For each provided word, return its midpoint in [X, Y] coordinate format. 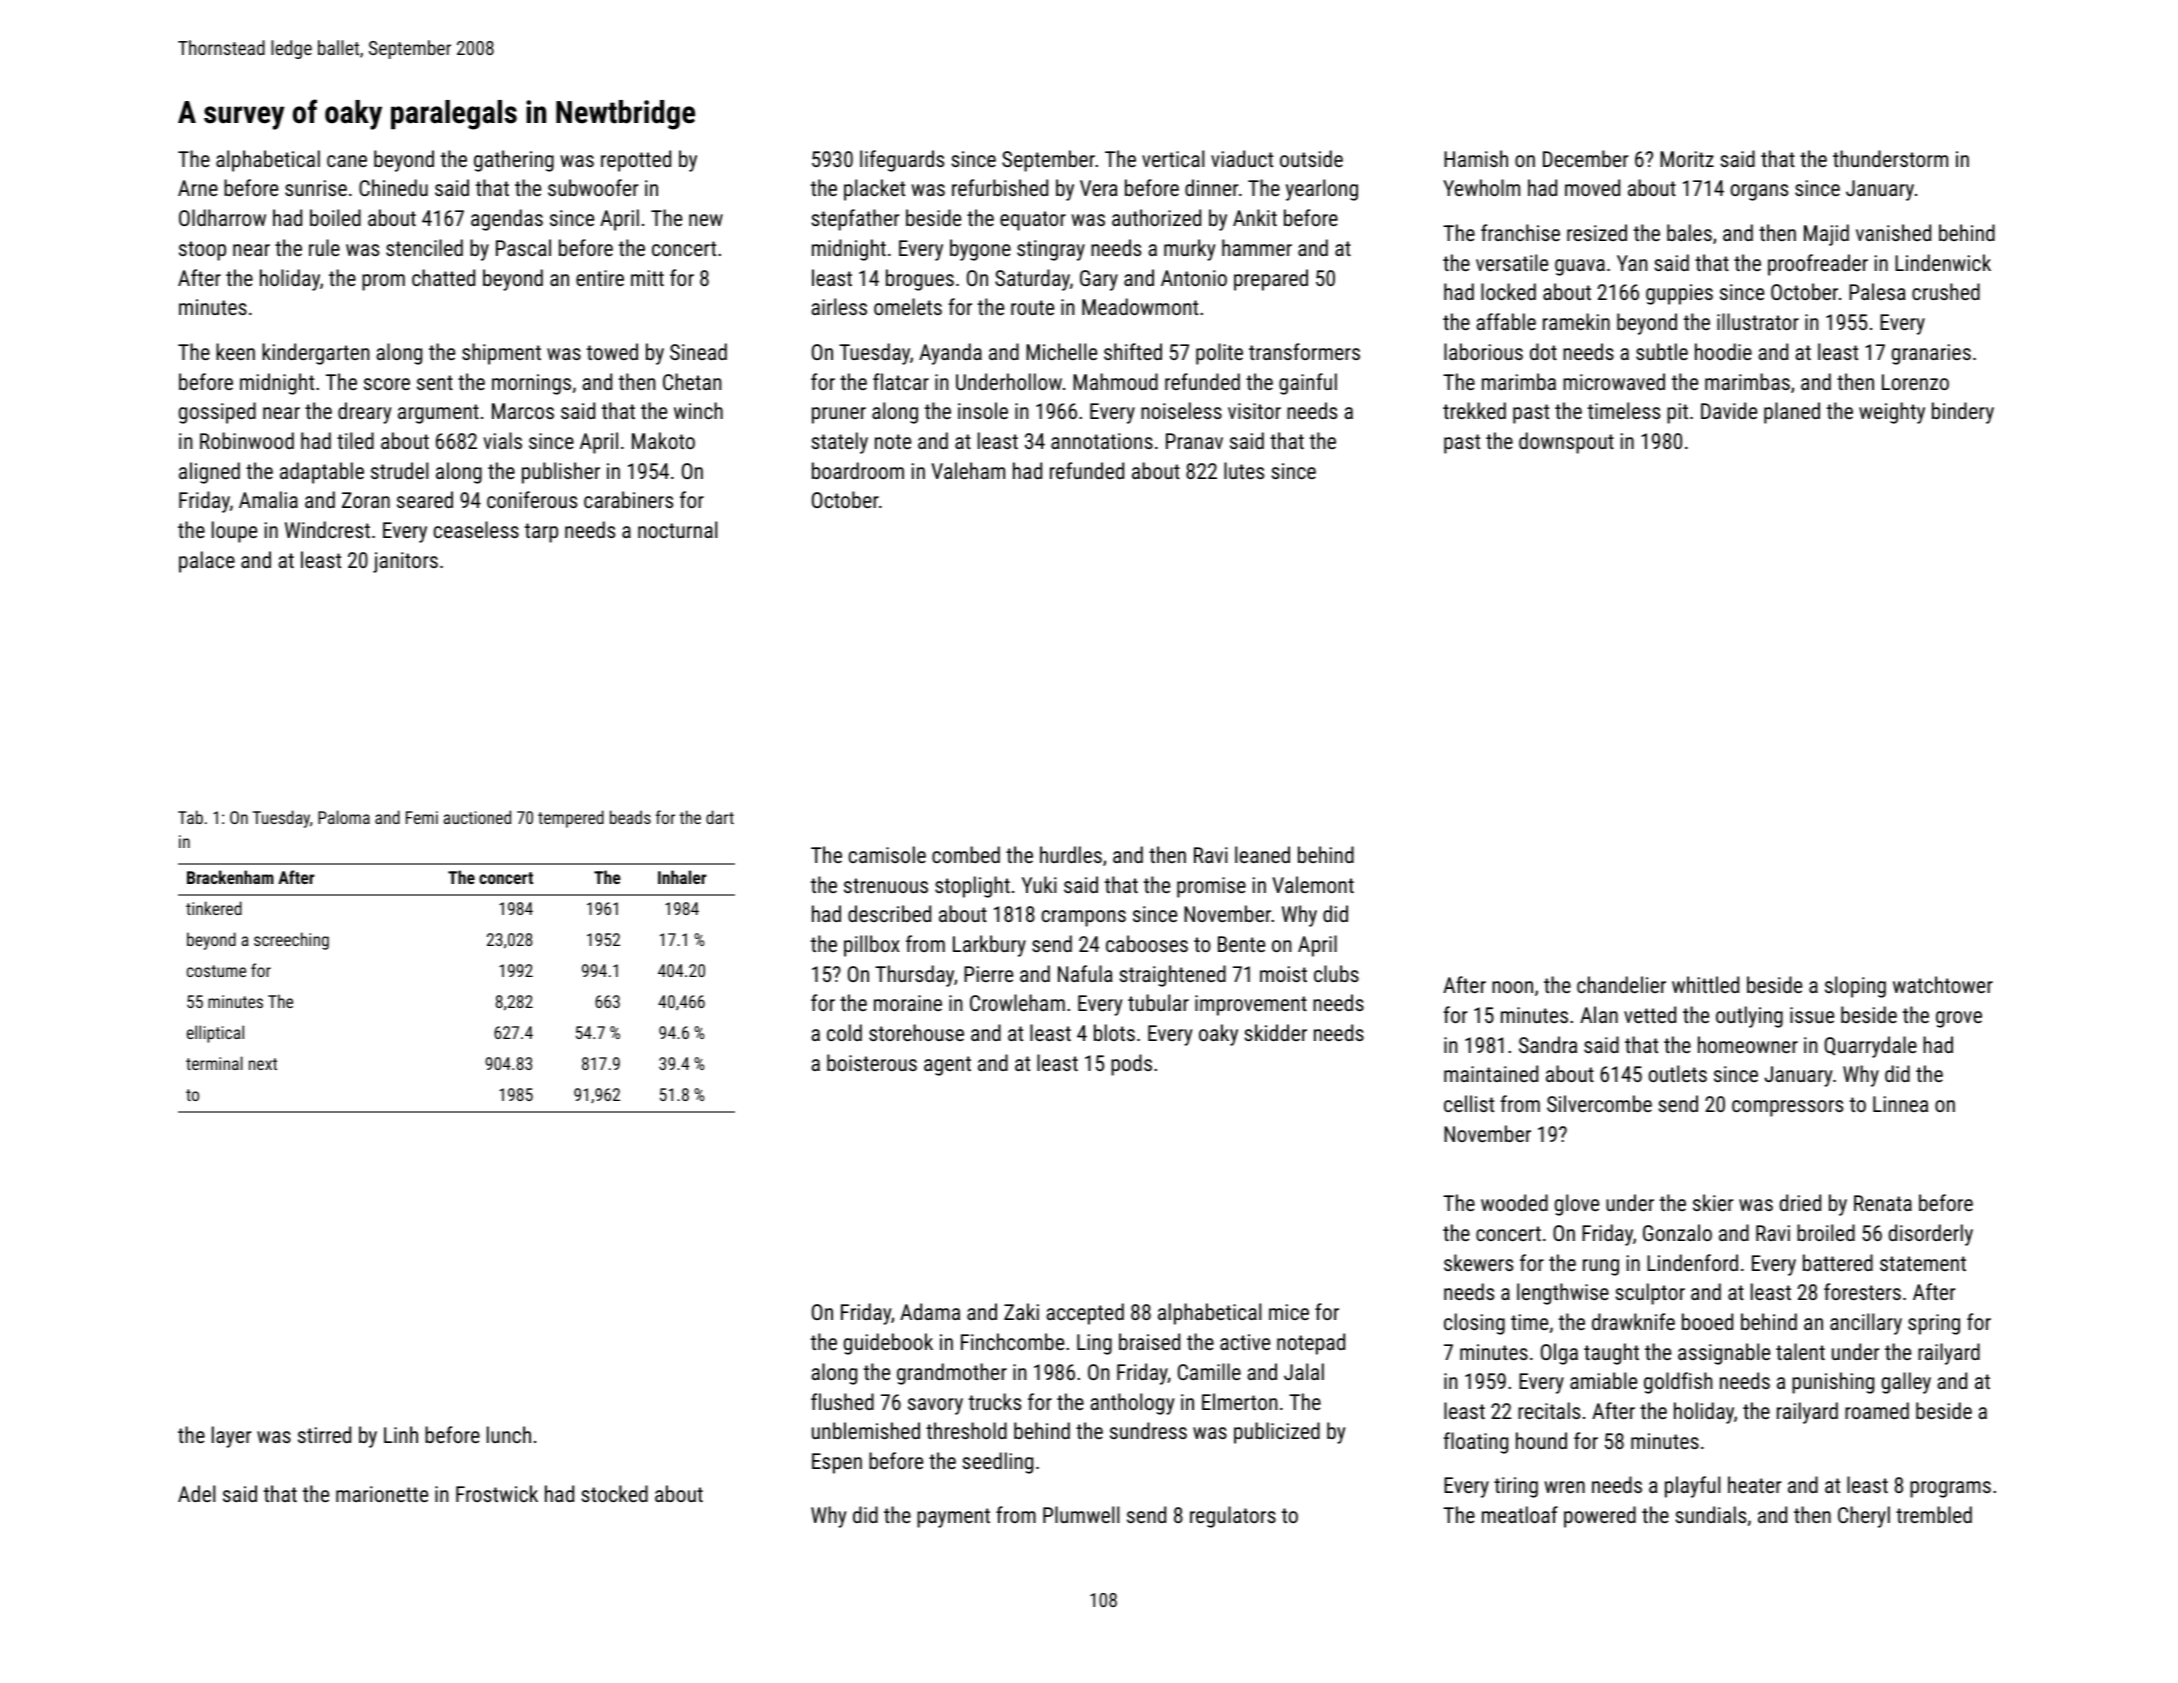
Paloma [344, 817]
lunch [509, 1434]
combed [966, 854]
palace [207, 562]
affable [1506, 321]
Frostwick [497, 1493]
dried [1800, 1202]
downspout [1566, 443]
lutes [1244, 470]
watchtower [1943, 984]
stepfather [855, 220]
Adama [930, 1311]
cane [347, 161]
